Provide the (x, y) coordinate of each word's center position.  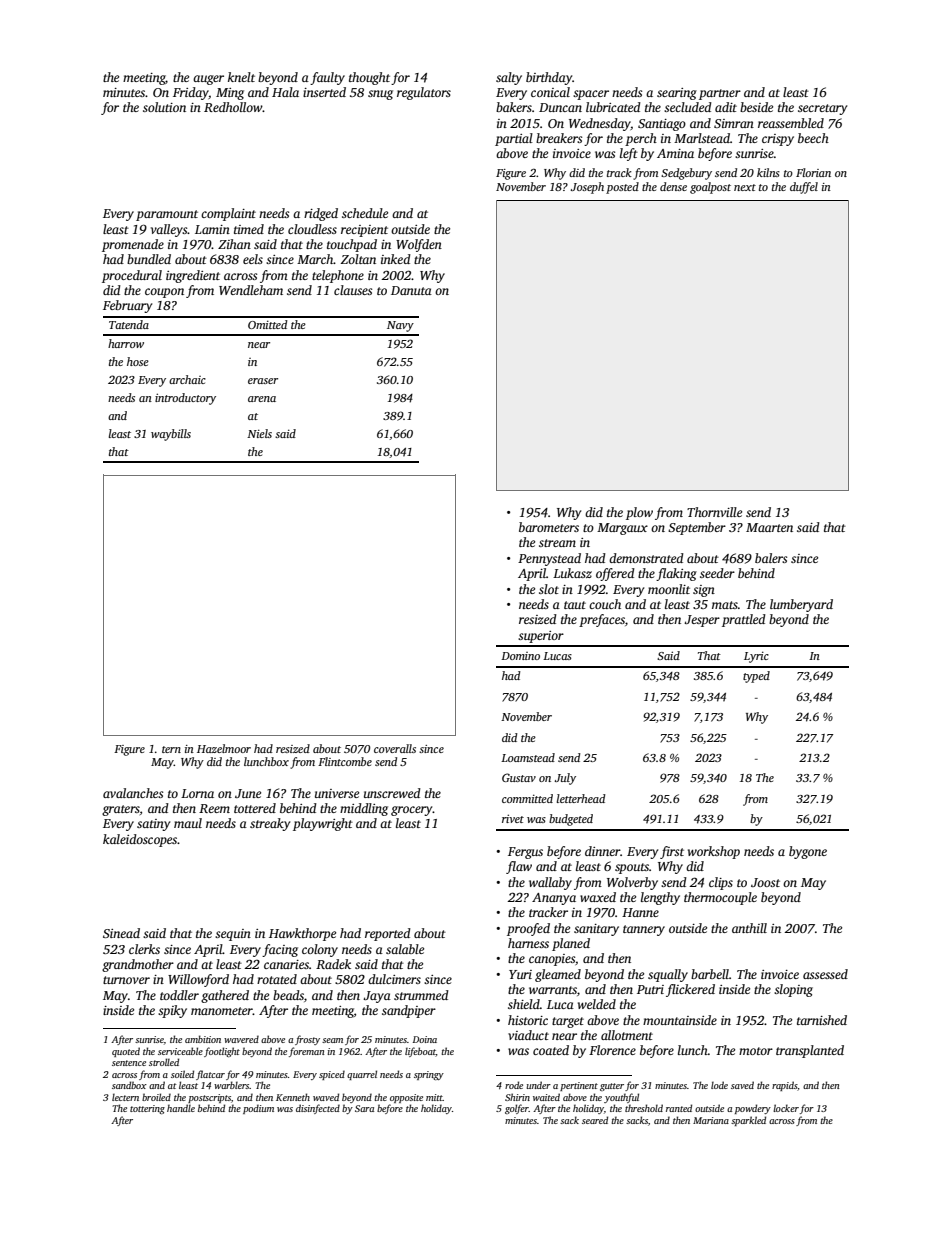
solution (164, 107)
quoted (126, 1052)
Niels (259, 433)
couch (605, 604)
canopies (552, 960)
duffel (804, 188)
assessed (825, 974)
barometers (549, 527)
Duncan (560, 107)
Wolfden (419, 245)
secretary (822, 109)
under (538, 1085)
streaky (270, 824)
